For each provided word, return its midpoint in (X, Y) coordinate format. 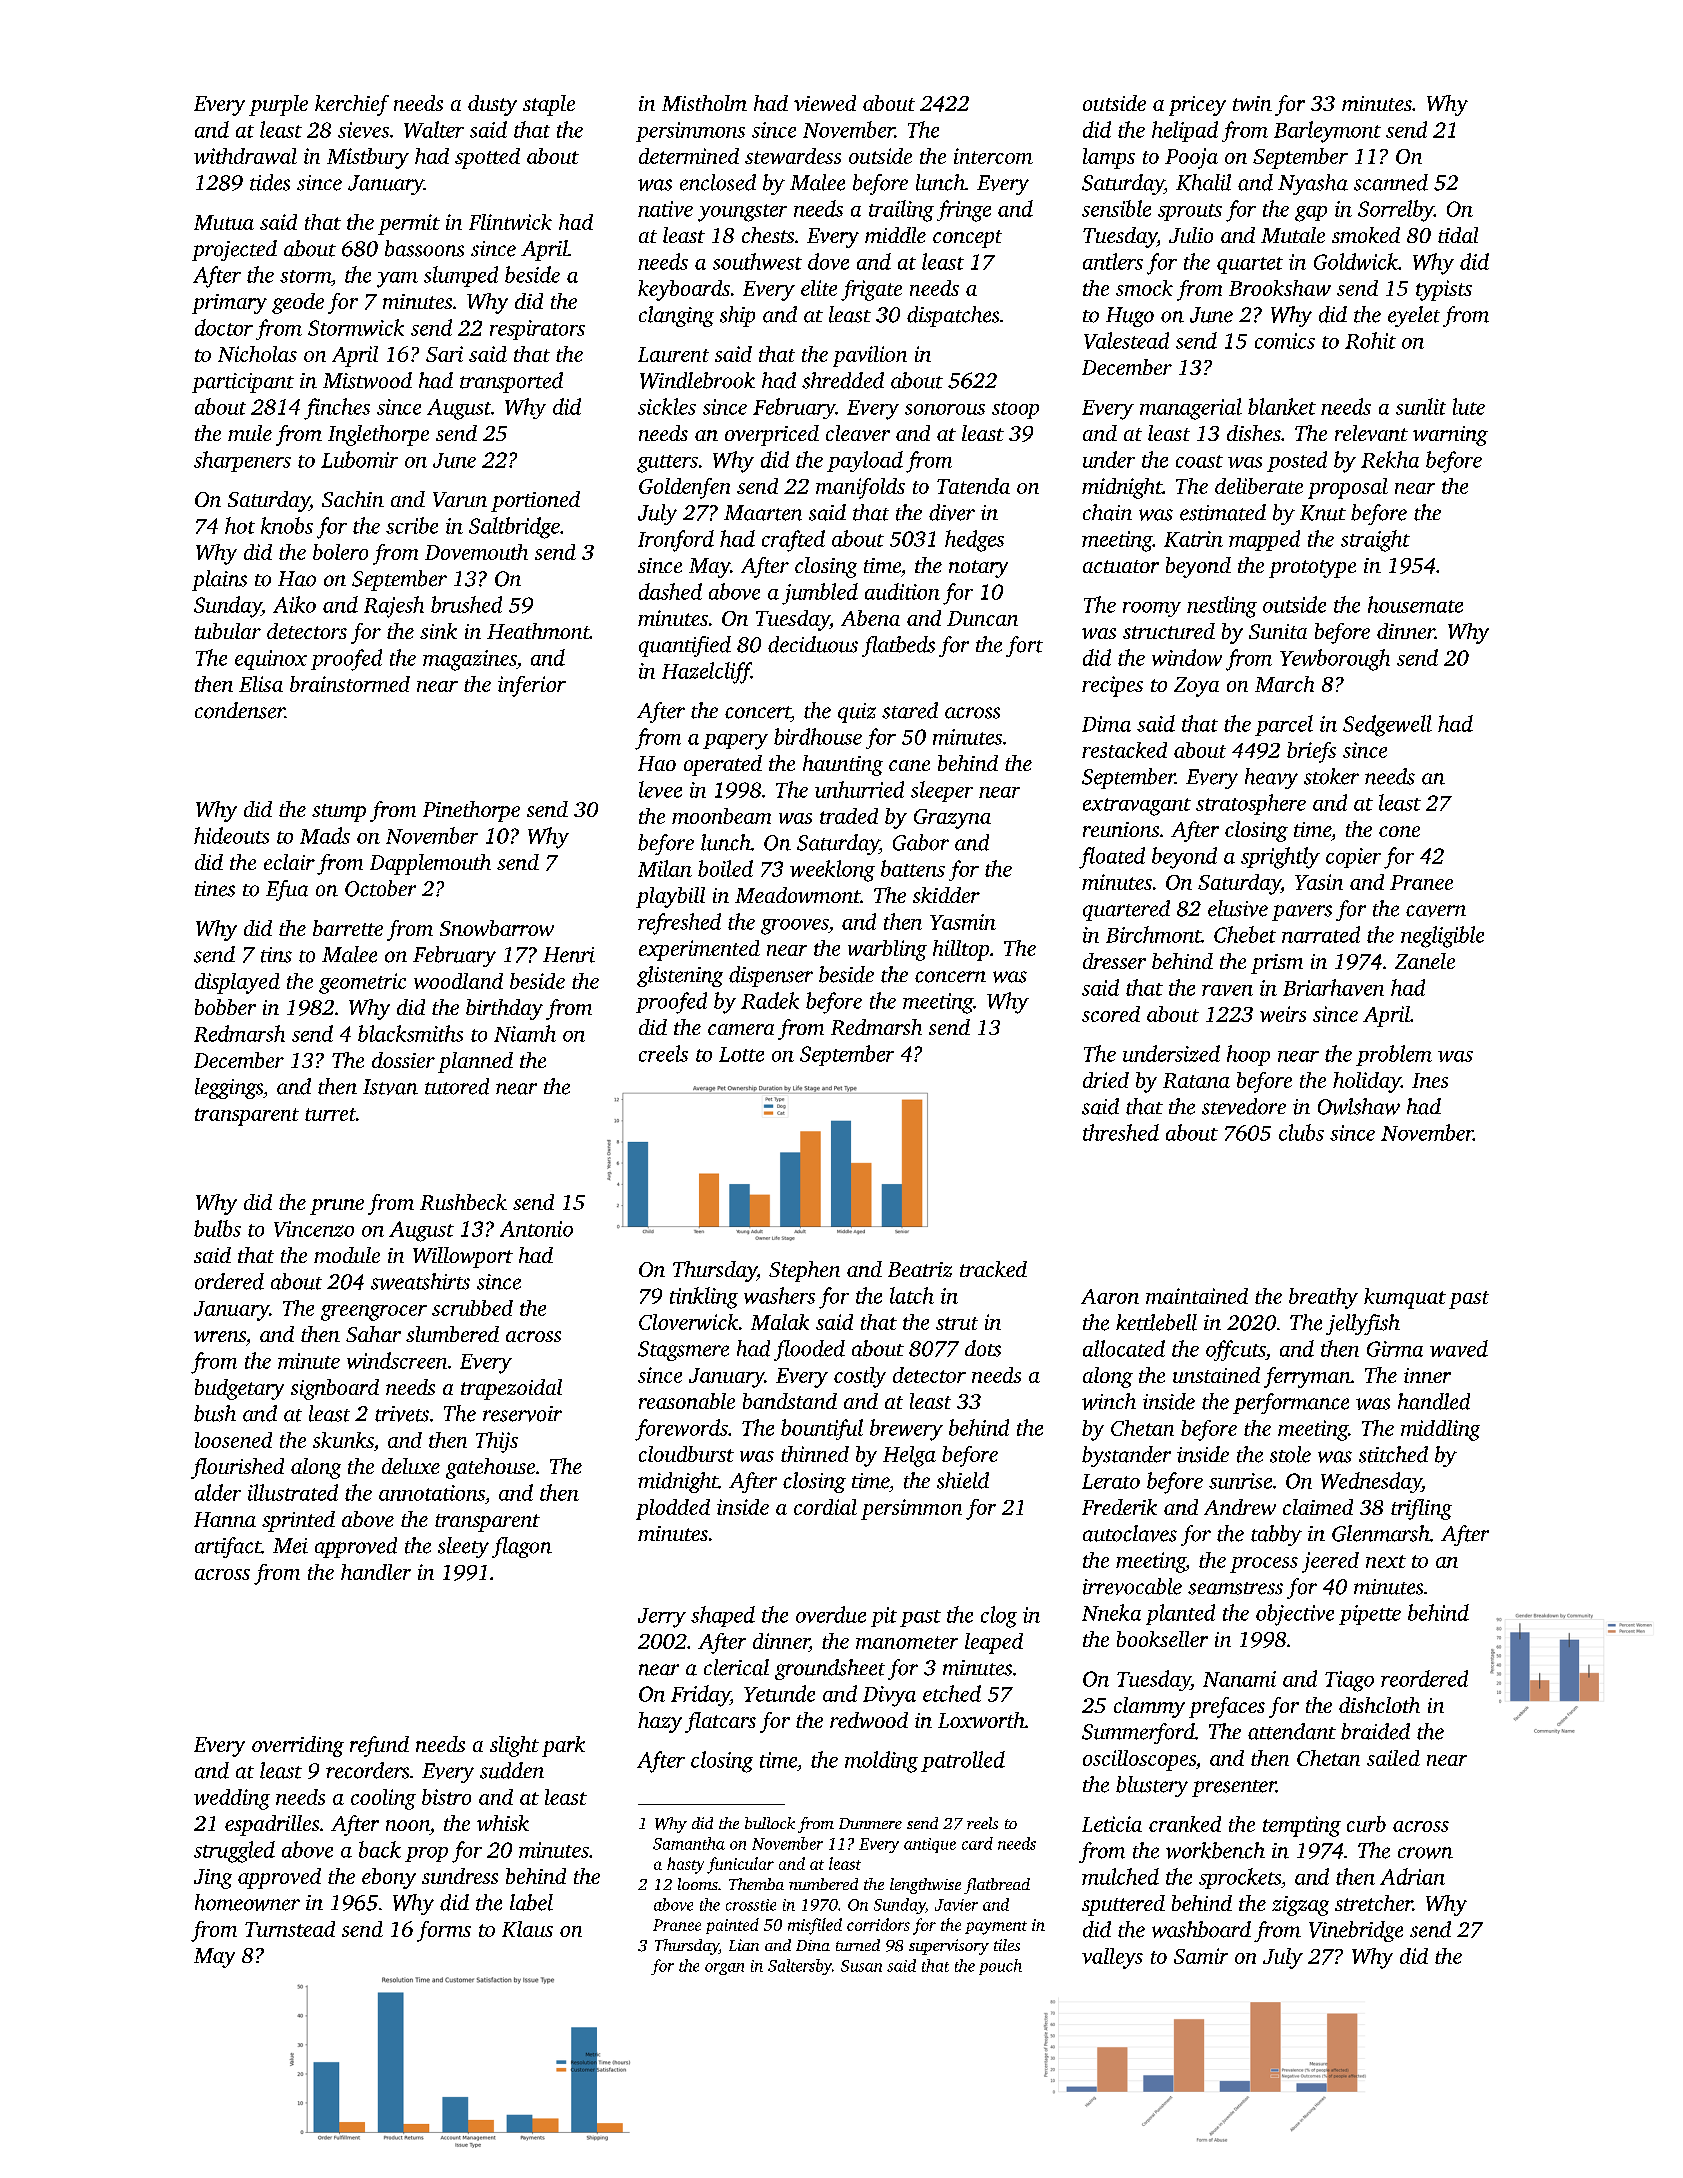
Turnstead (290, 1929)
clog (999, 1617)
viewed (825, 103)
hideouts (231, 835)
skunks (343, 1440)
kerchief (352, 105)
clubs (1301, 1132)
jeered (1330, 1562)
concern (950, 977)
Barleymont (1327, 132)
